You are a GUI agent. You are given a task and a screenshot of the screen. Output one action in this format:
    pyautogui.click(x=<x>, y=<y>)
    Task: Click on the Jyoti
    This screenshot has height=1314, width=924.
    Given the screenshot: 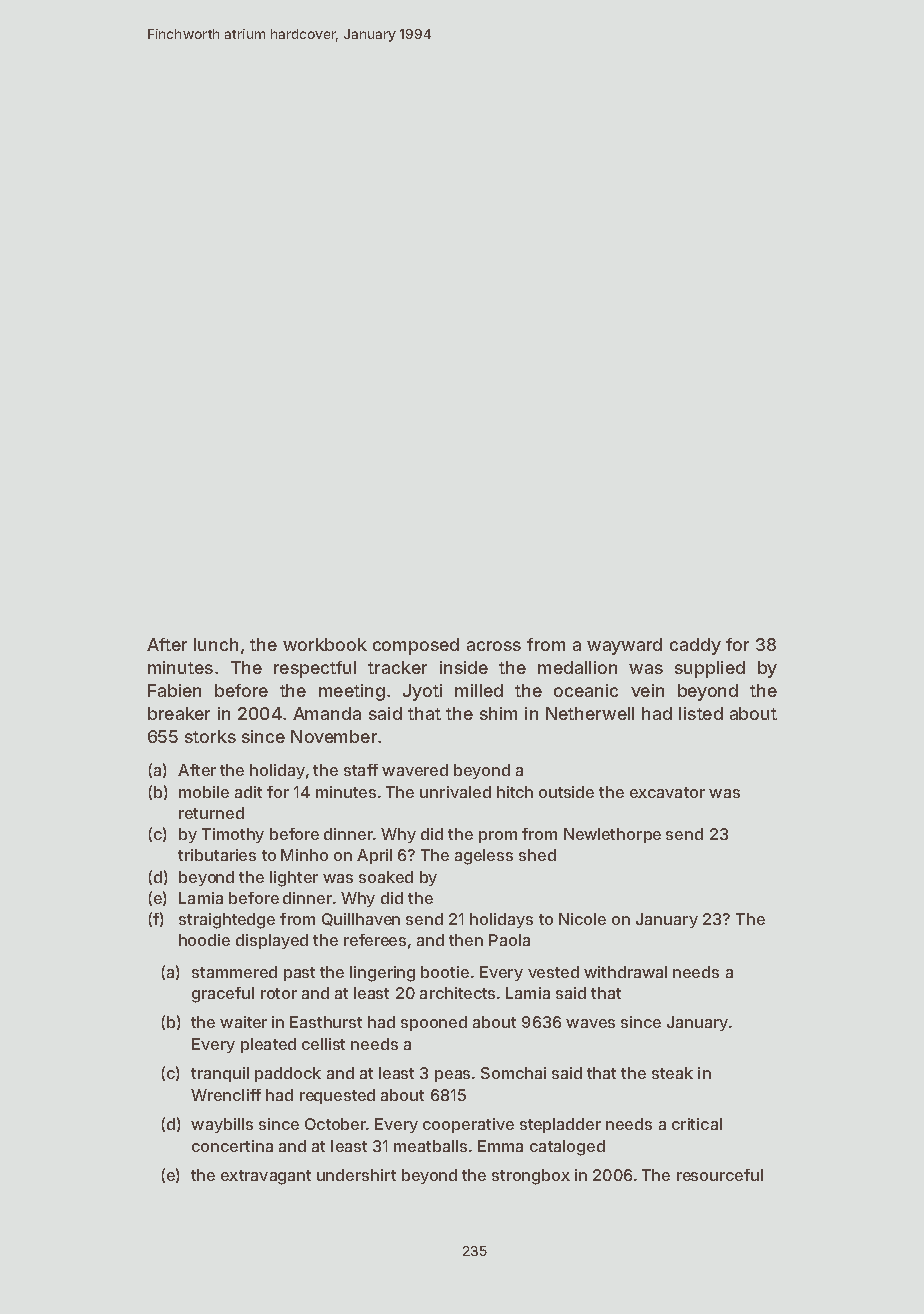 What is the action you would take?
    pyautogui.click(x=422, y=692)
